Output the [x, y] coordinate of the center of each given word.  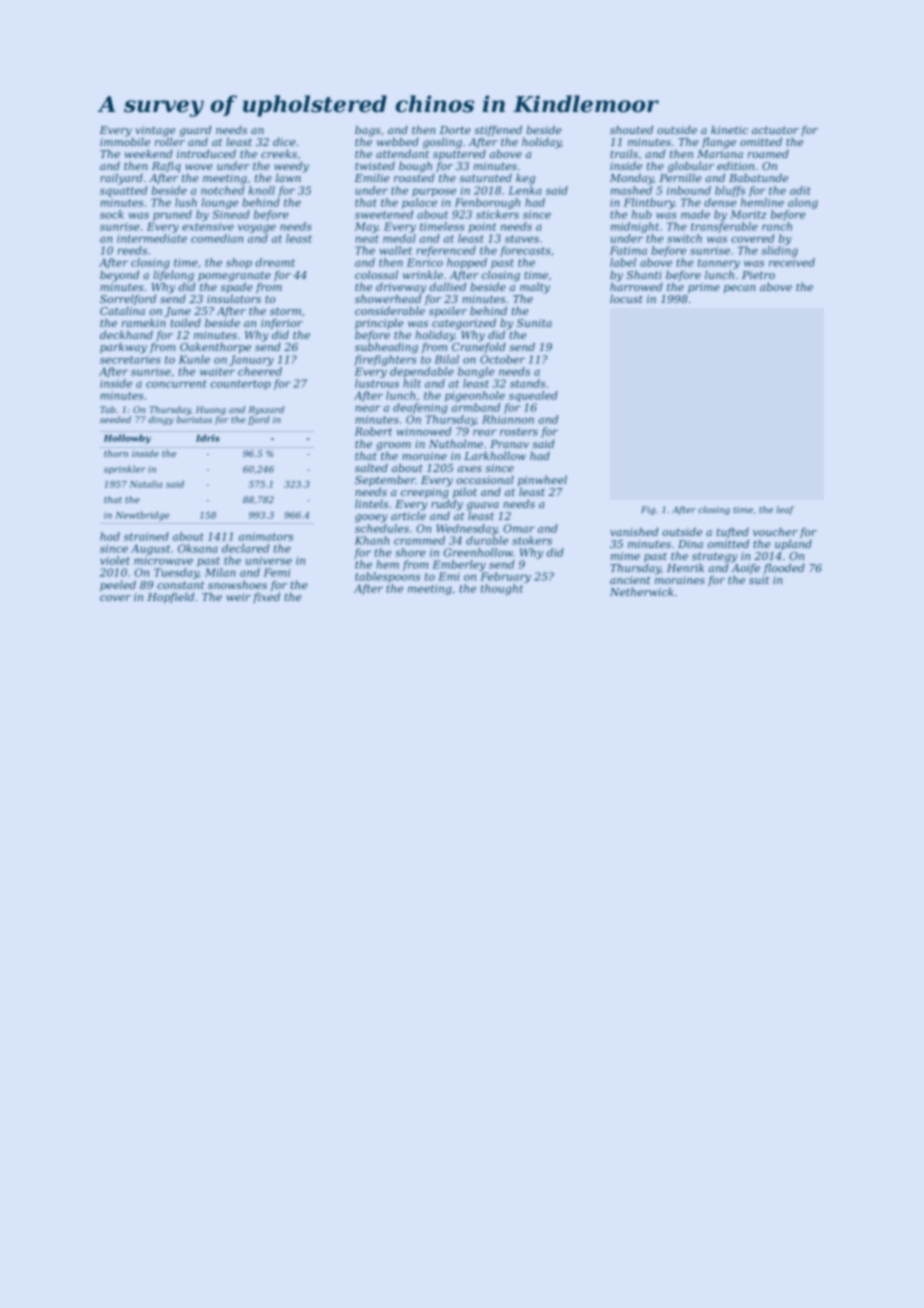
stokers [532, 540]
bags [367, 131]
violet [115, 560]
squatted [123, 191]
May [366, 227]
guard [195, 131]
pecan [740, 289]
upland [793, 544]
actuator [775, 130]
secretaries [130, 359]
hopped [467, 263]
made [695, 214]
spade [237, 287]
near [367, 408]
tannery [719, 264]
